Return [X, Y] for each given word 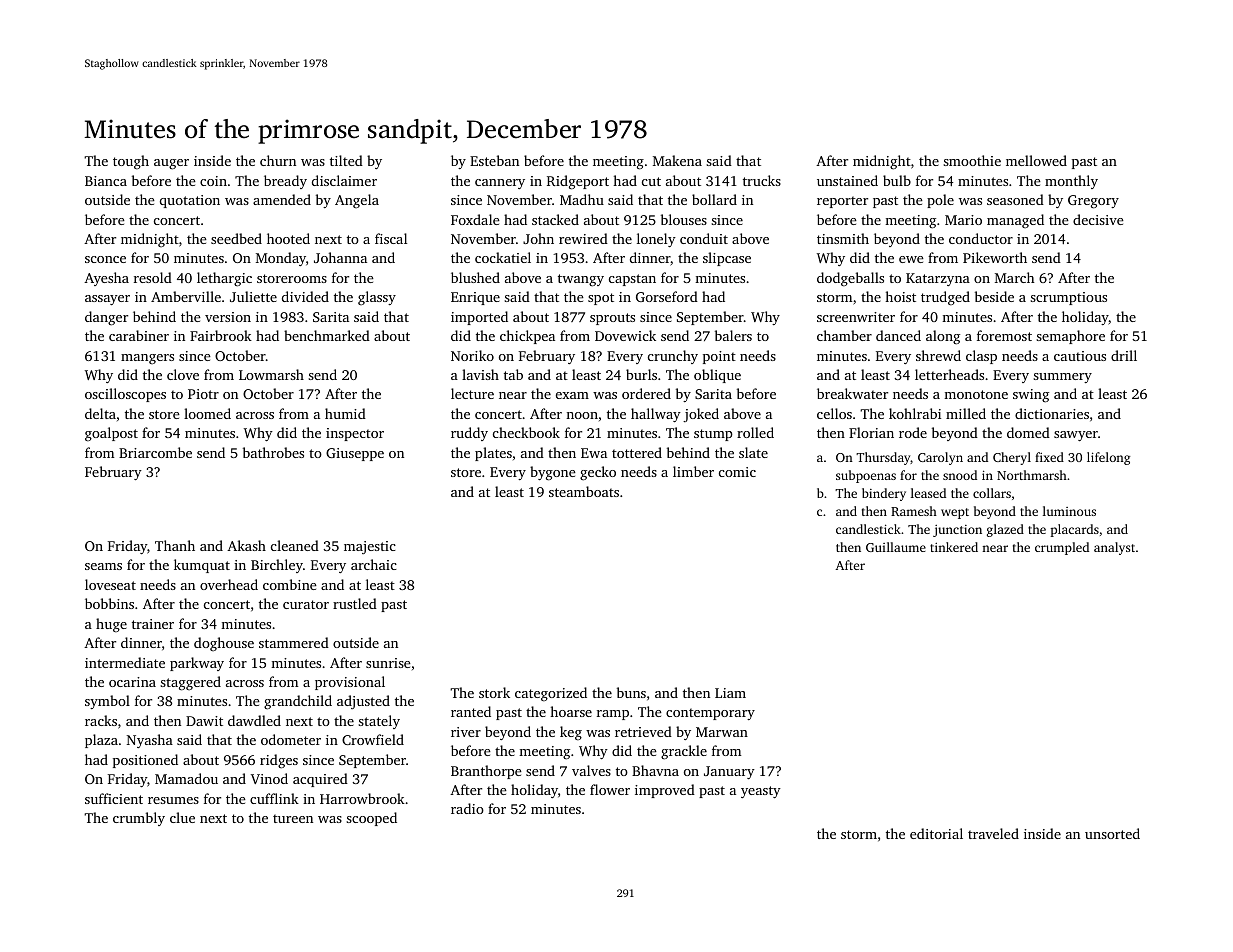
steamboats [584, 491]
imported [479, 318]
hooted [288, 238]
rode [913, 432]
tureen [293, 818]
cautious [1080, 356]
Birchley [277, 566]
